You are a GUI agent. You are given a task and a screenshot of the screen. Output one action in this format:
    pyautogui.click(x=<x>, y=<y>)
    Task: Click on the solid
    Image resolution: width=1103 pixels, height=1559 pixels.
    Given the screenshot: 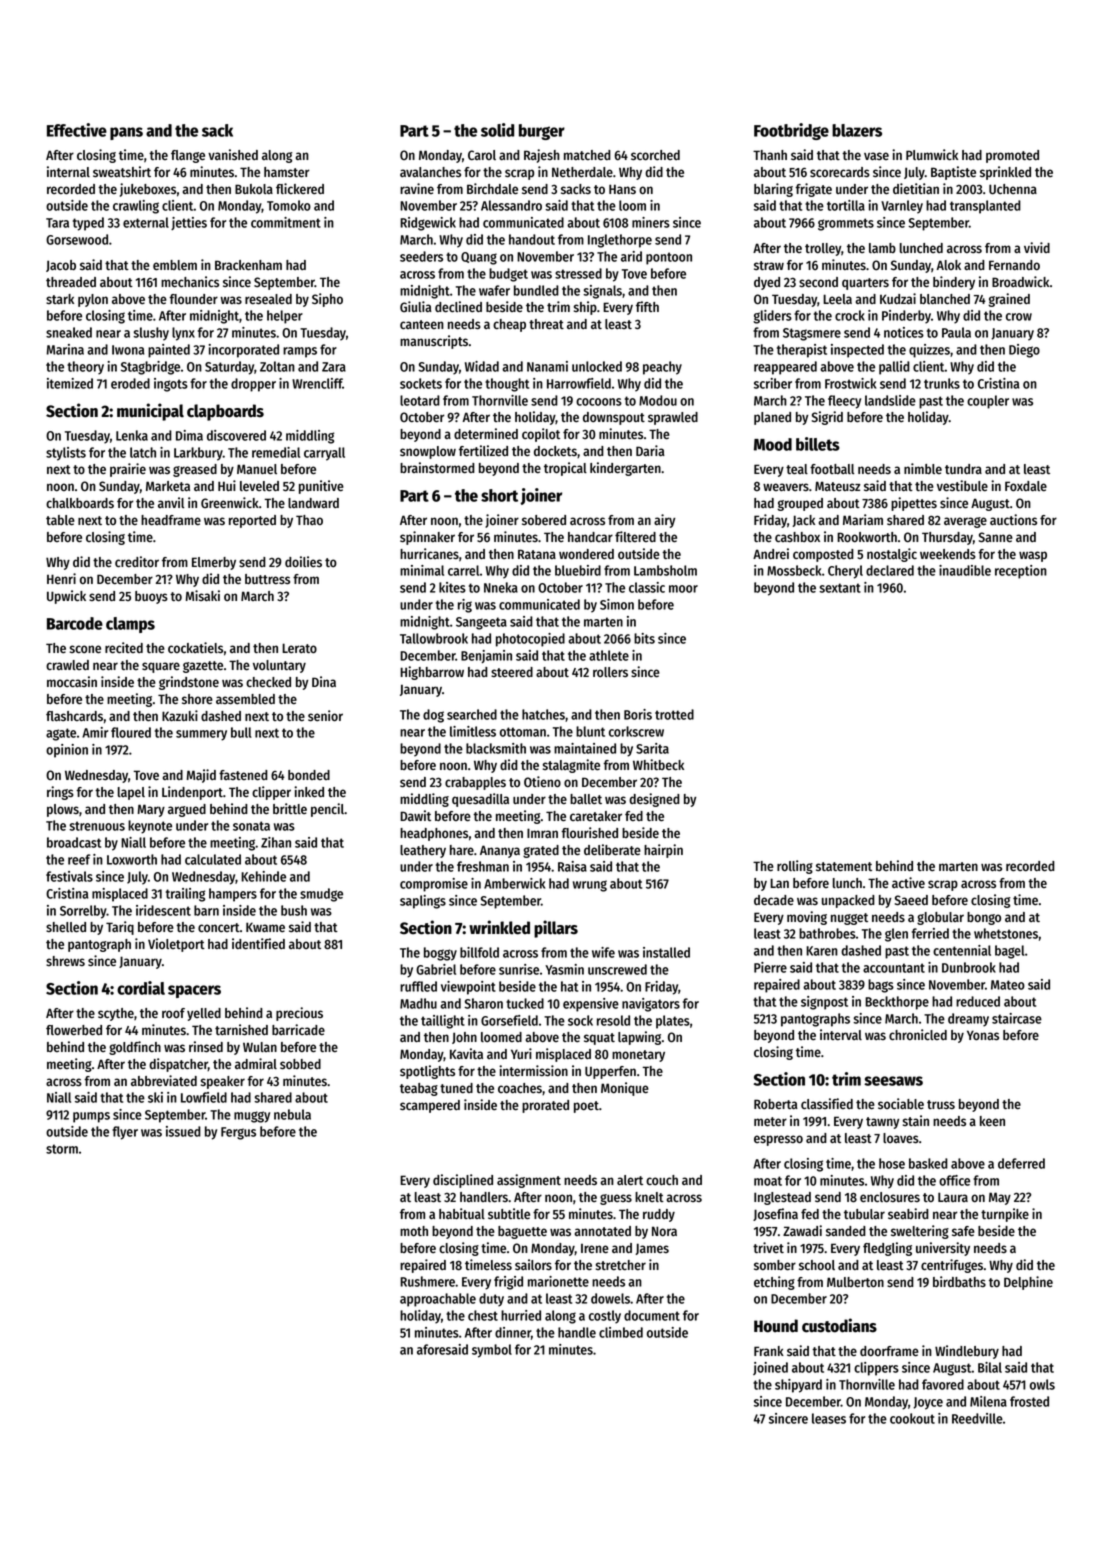 What is the action you would take?
    pyautogui.click(x=497, y=130)
